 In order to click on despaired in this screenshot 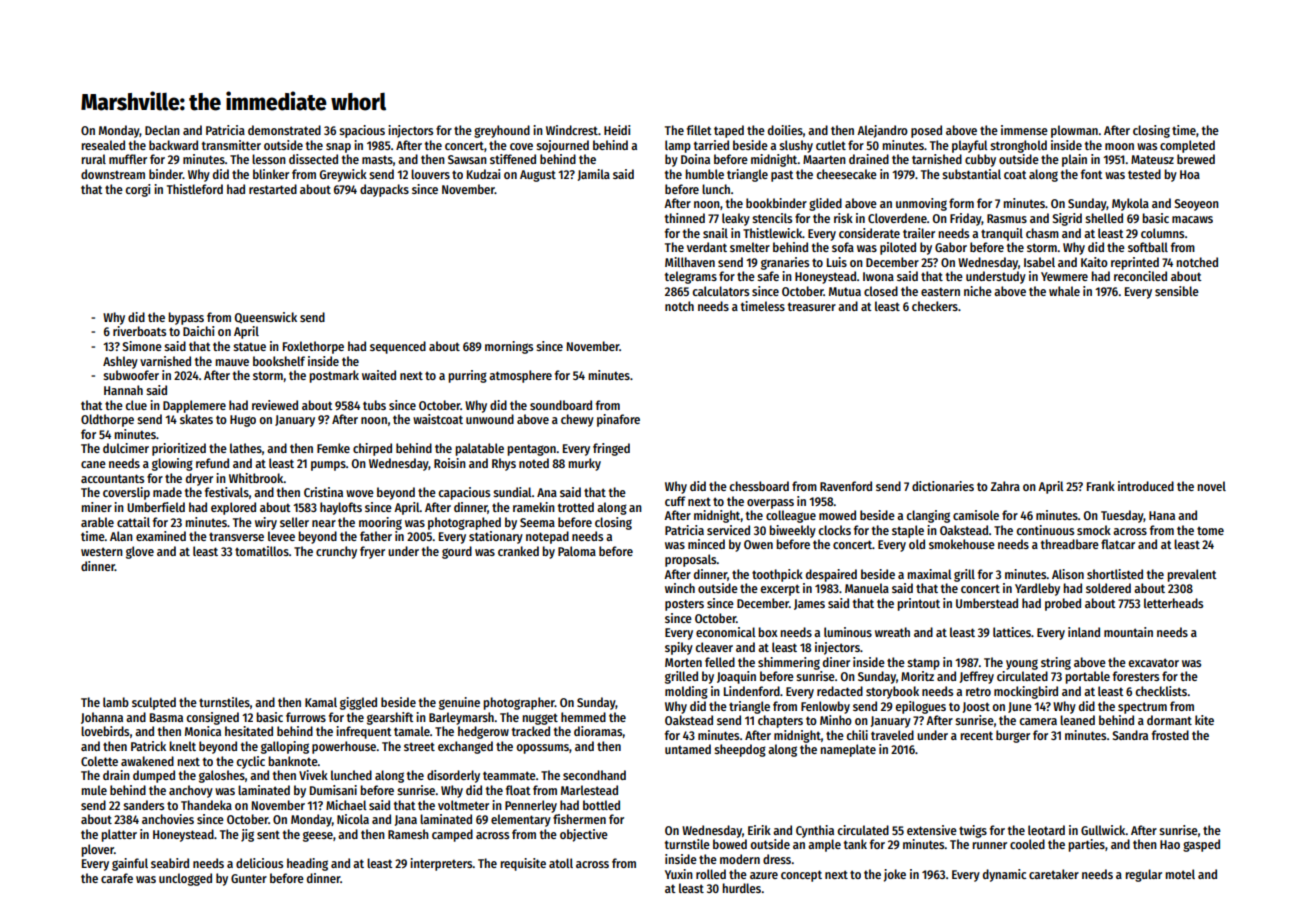, I will do `click(831, 575)`.
